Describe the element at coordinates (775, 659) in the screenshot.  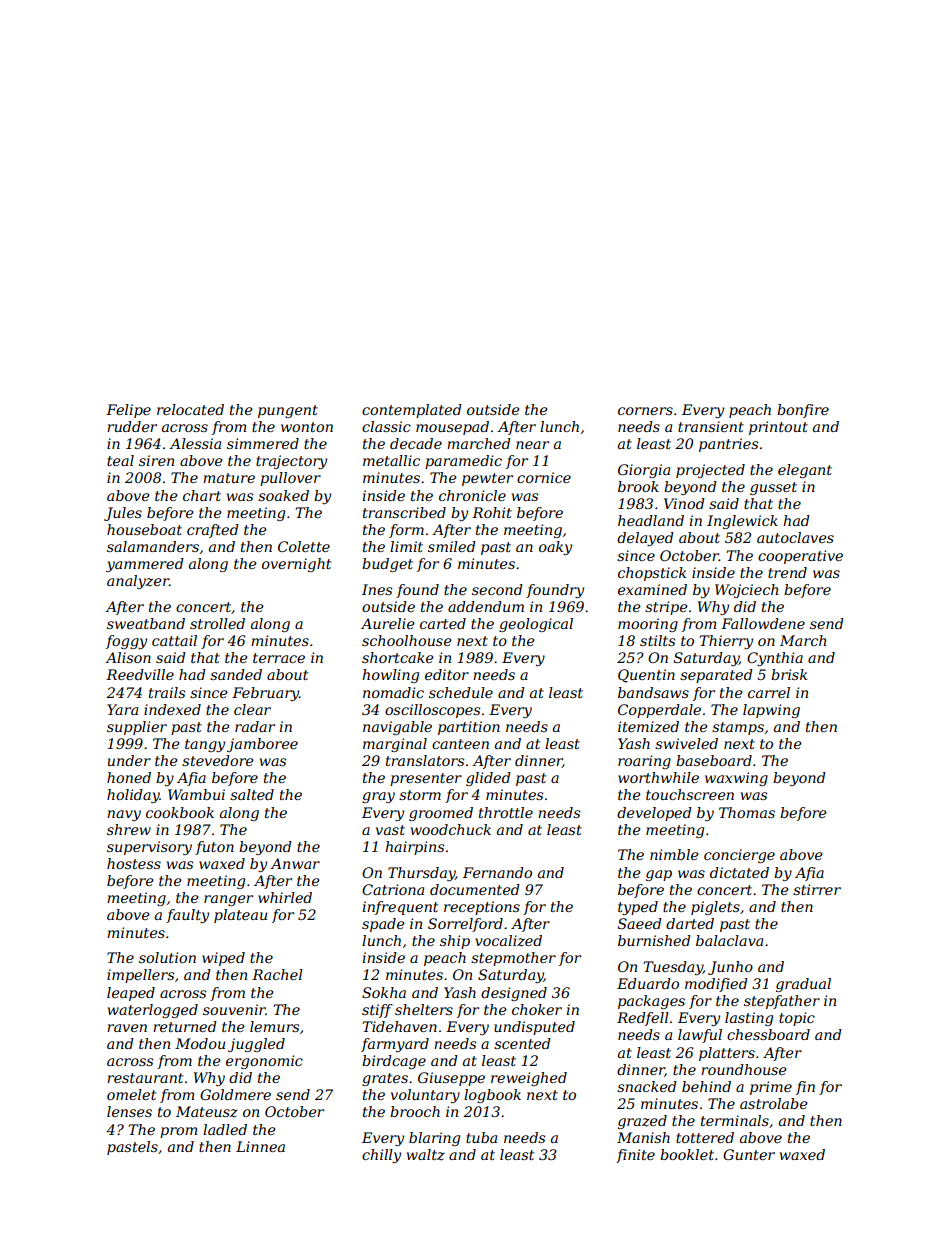
I see `Cynthia` at that location.
